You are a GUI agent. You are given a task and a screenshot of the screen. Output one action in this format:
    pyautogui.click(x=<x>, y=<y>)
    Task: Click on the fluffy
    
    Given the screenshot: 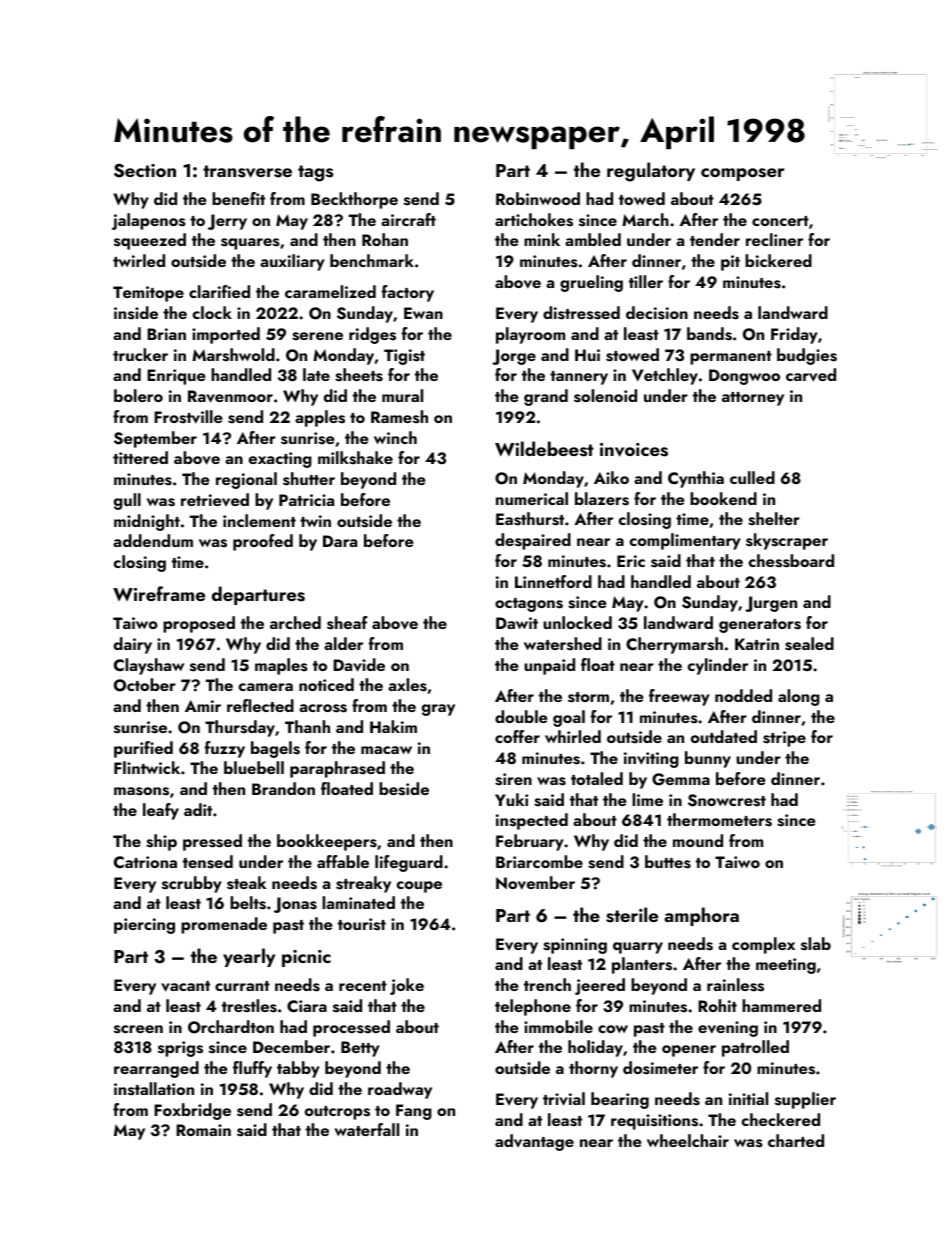 What is the action you would take?
    pyautogui.click(x=252, y=1069)
